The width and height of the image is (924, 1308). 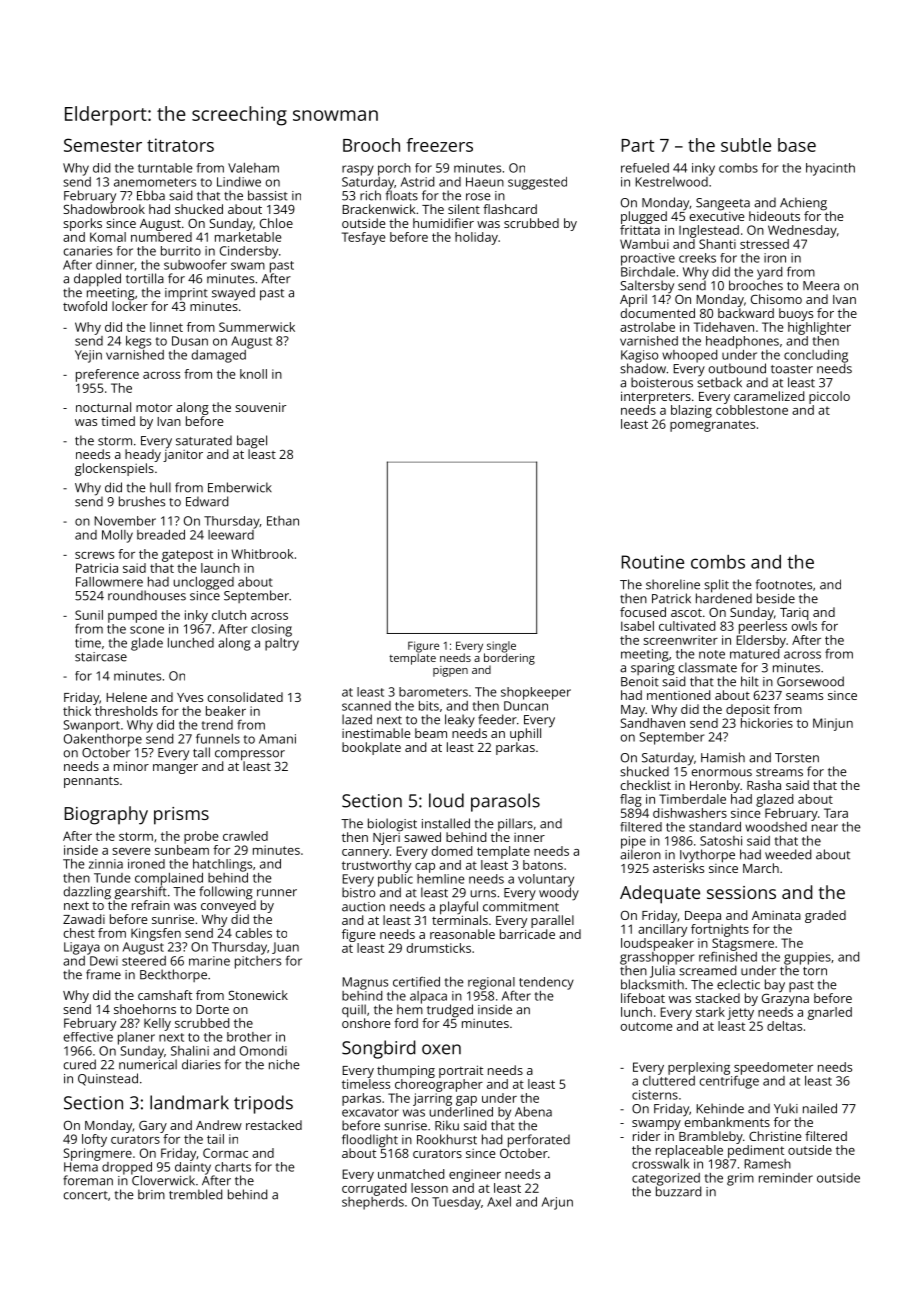 What do you see at coordinates (456, 1203) in the image?
I see `Tuesday` at bounding box center [456, 1203].
